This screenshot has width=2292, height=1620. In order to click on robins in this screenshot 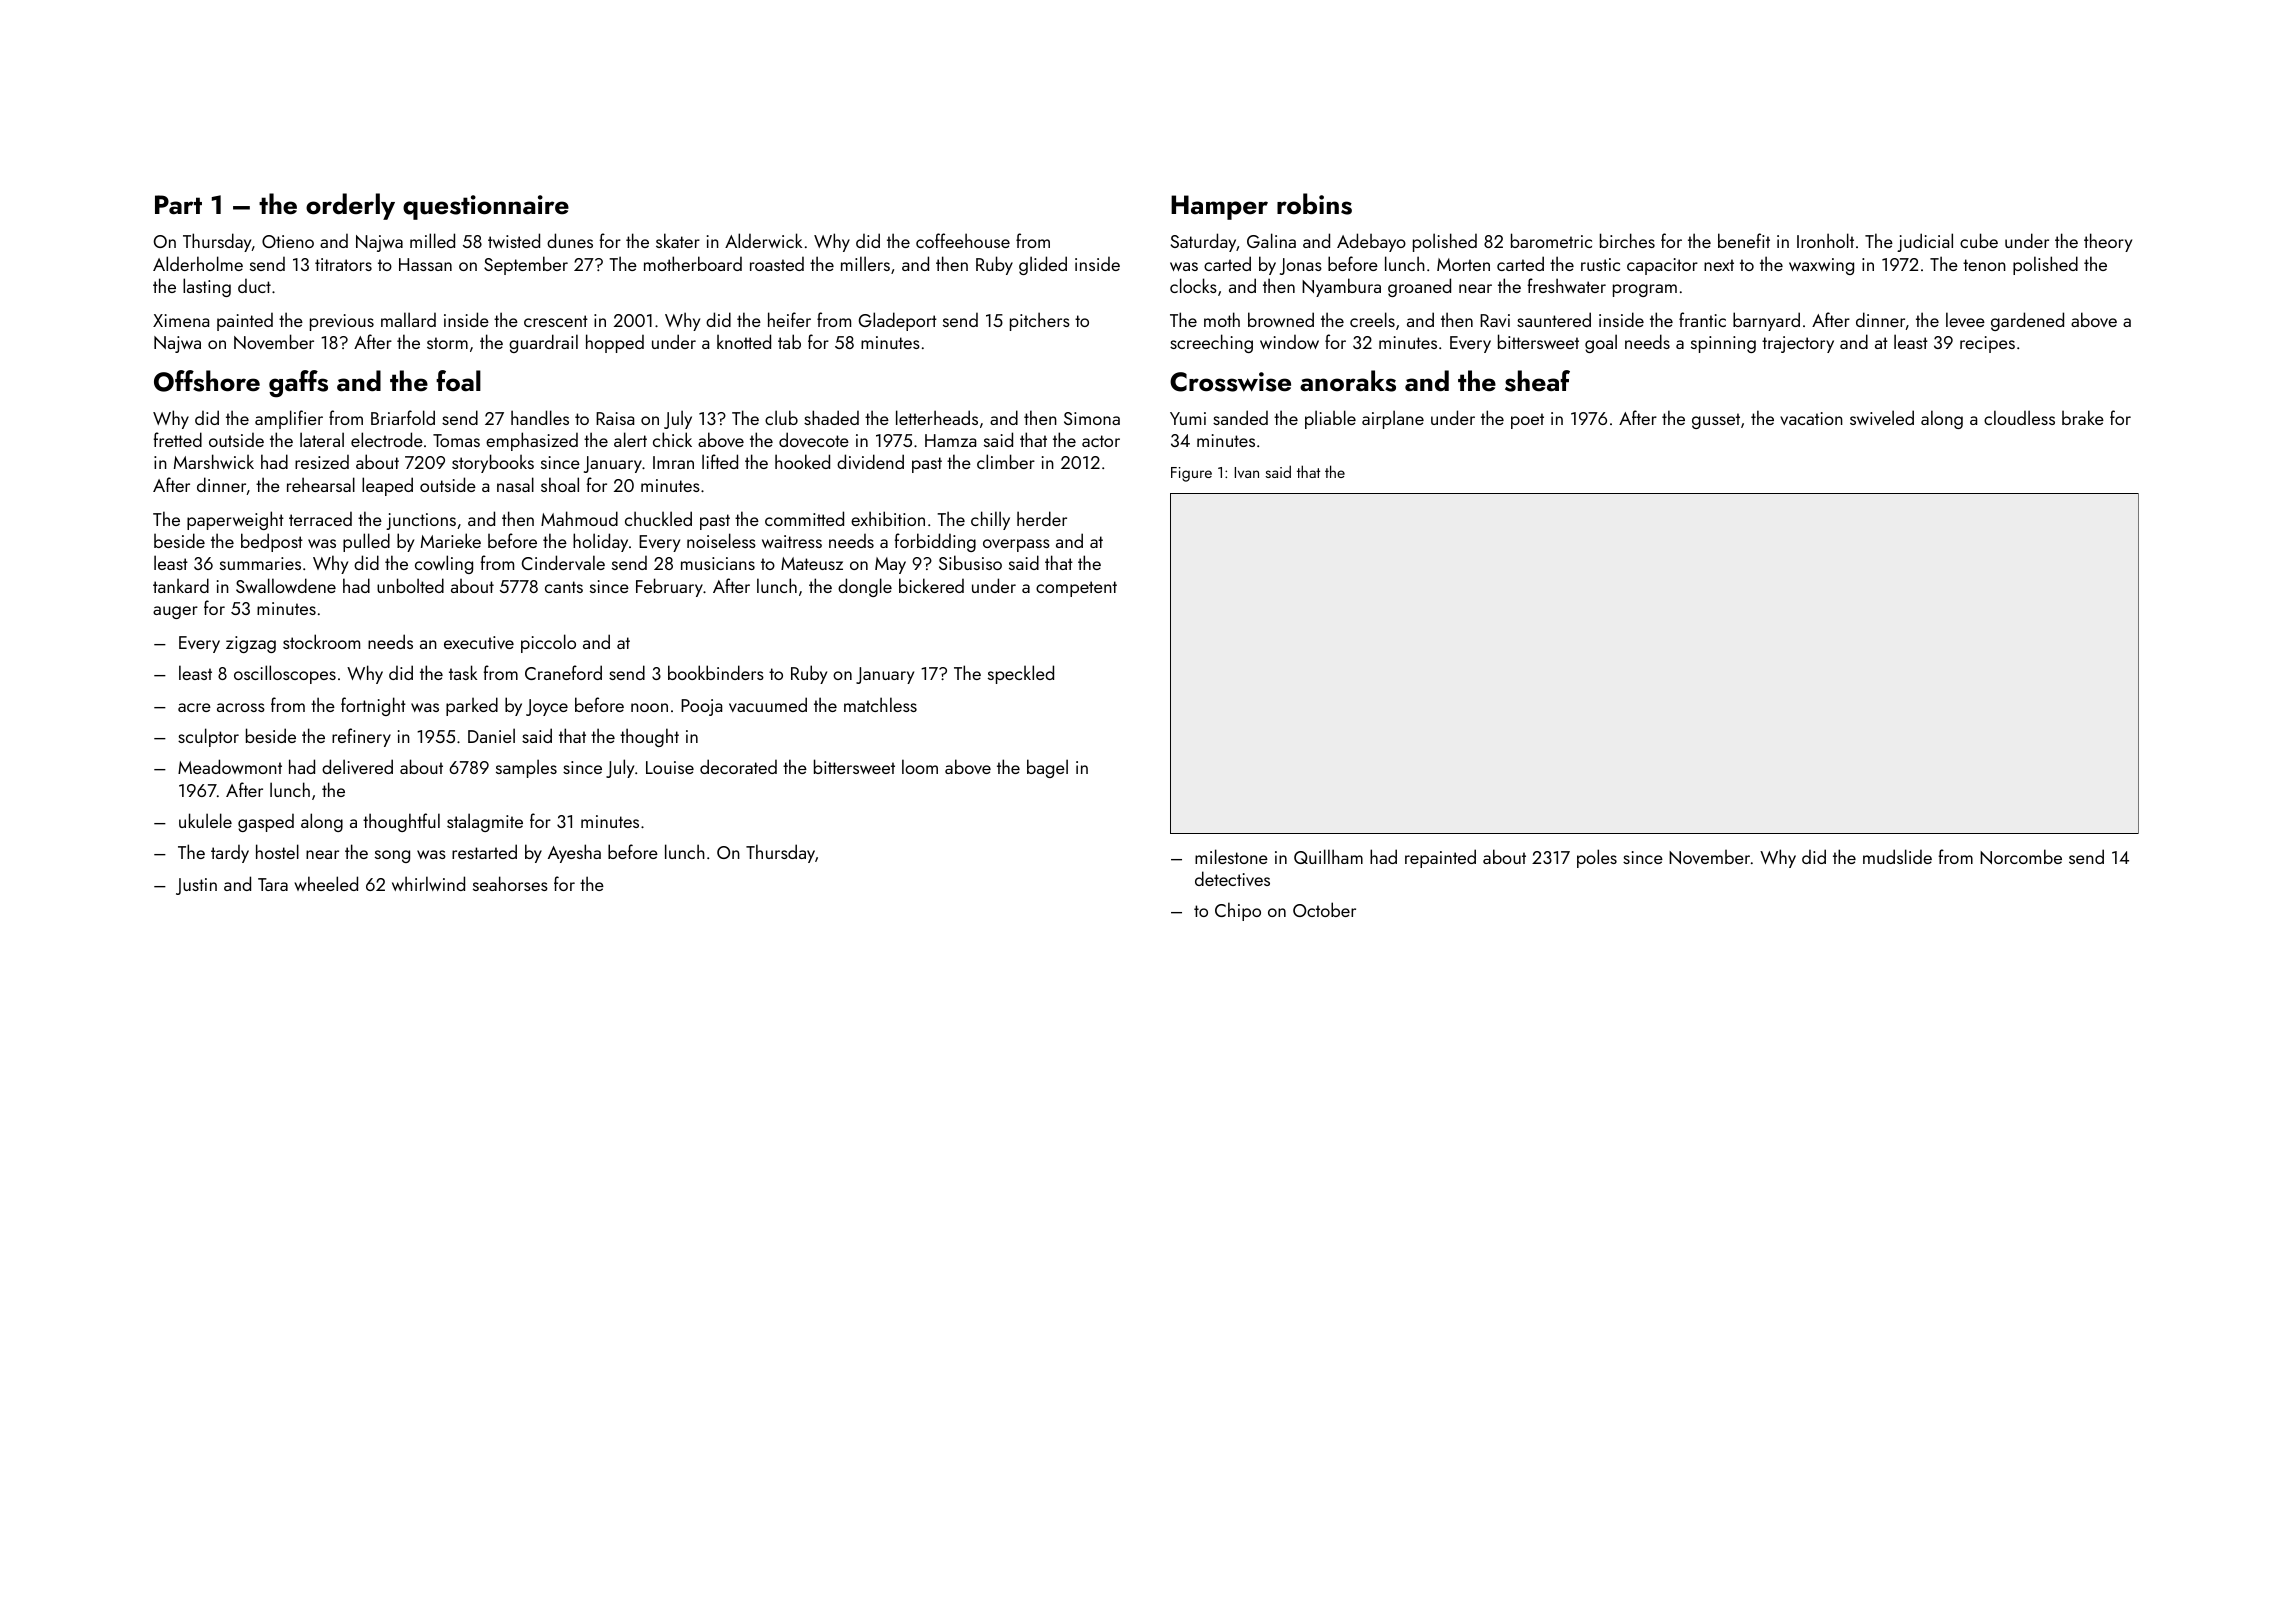, I will do `click(1314, 204)`.
